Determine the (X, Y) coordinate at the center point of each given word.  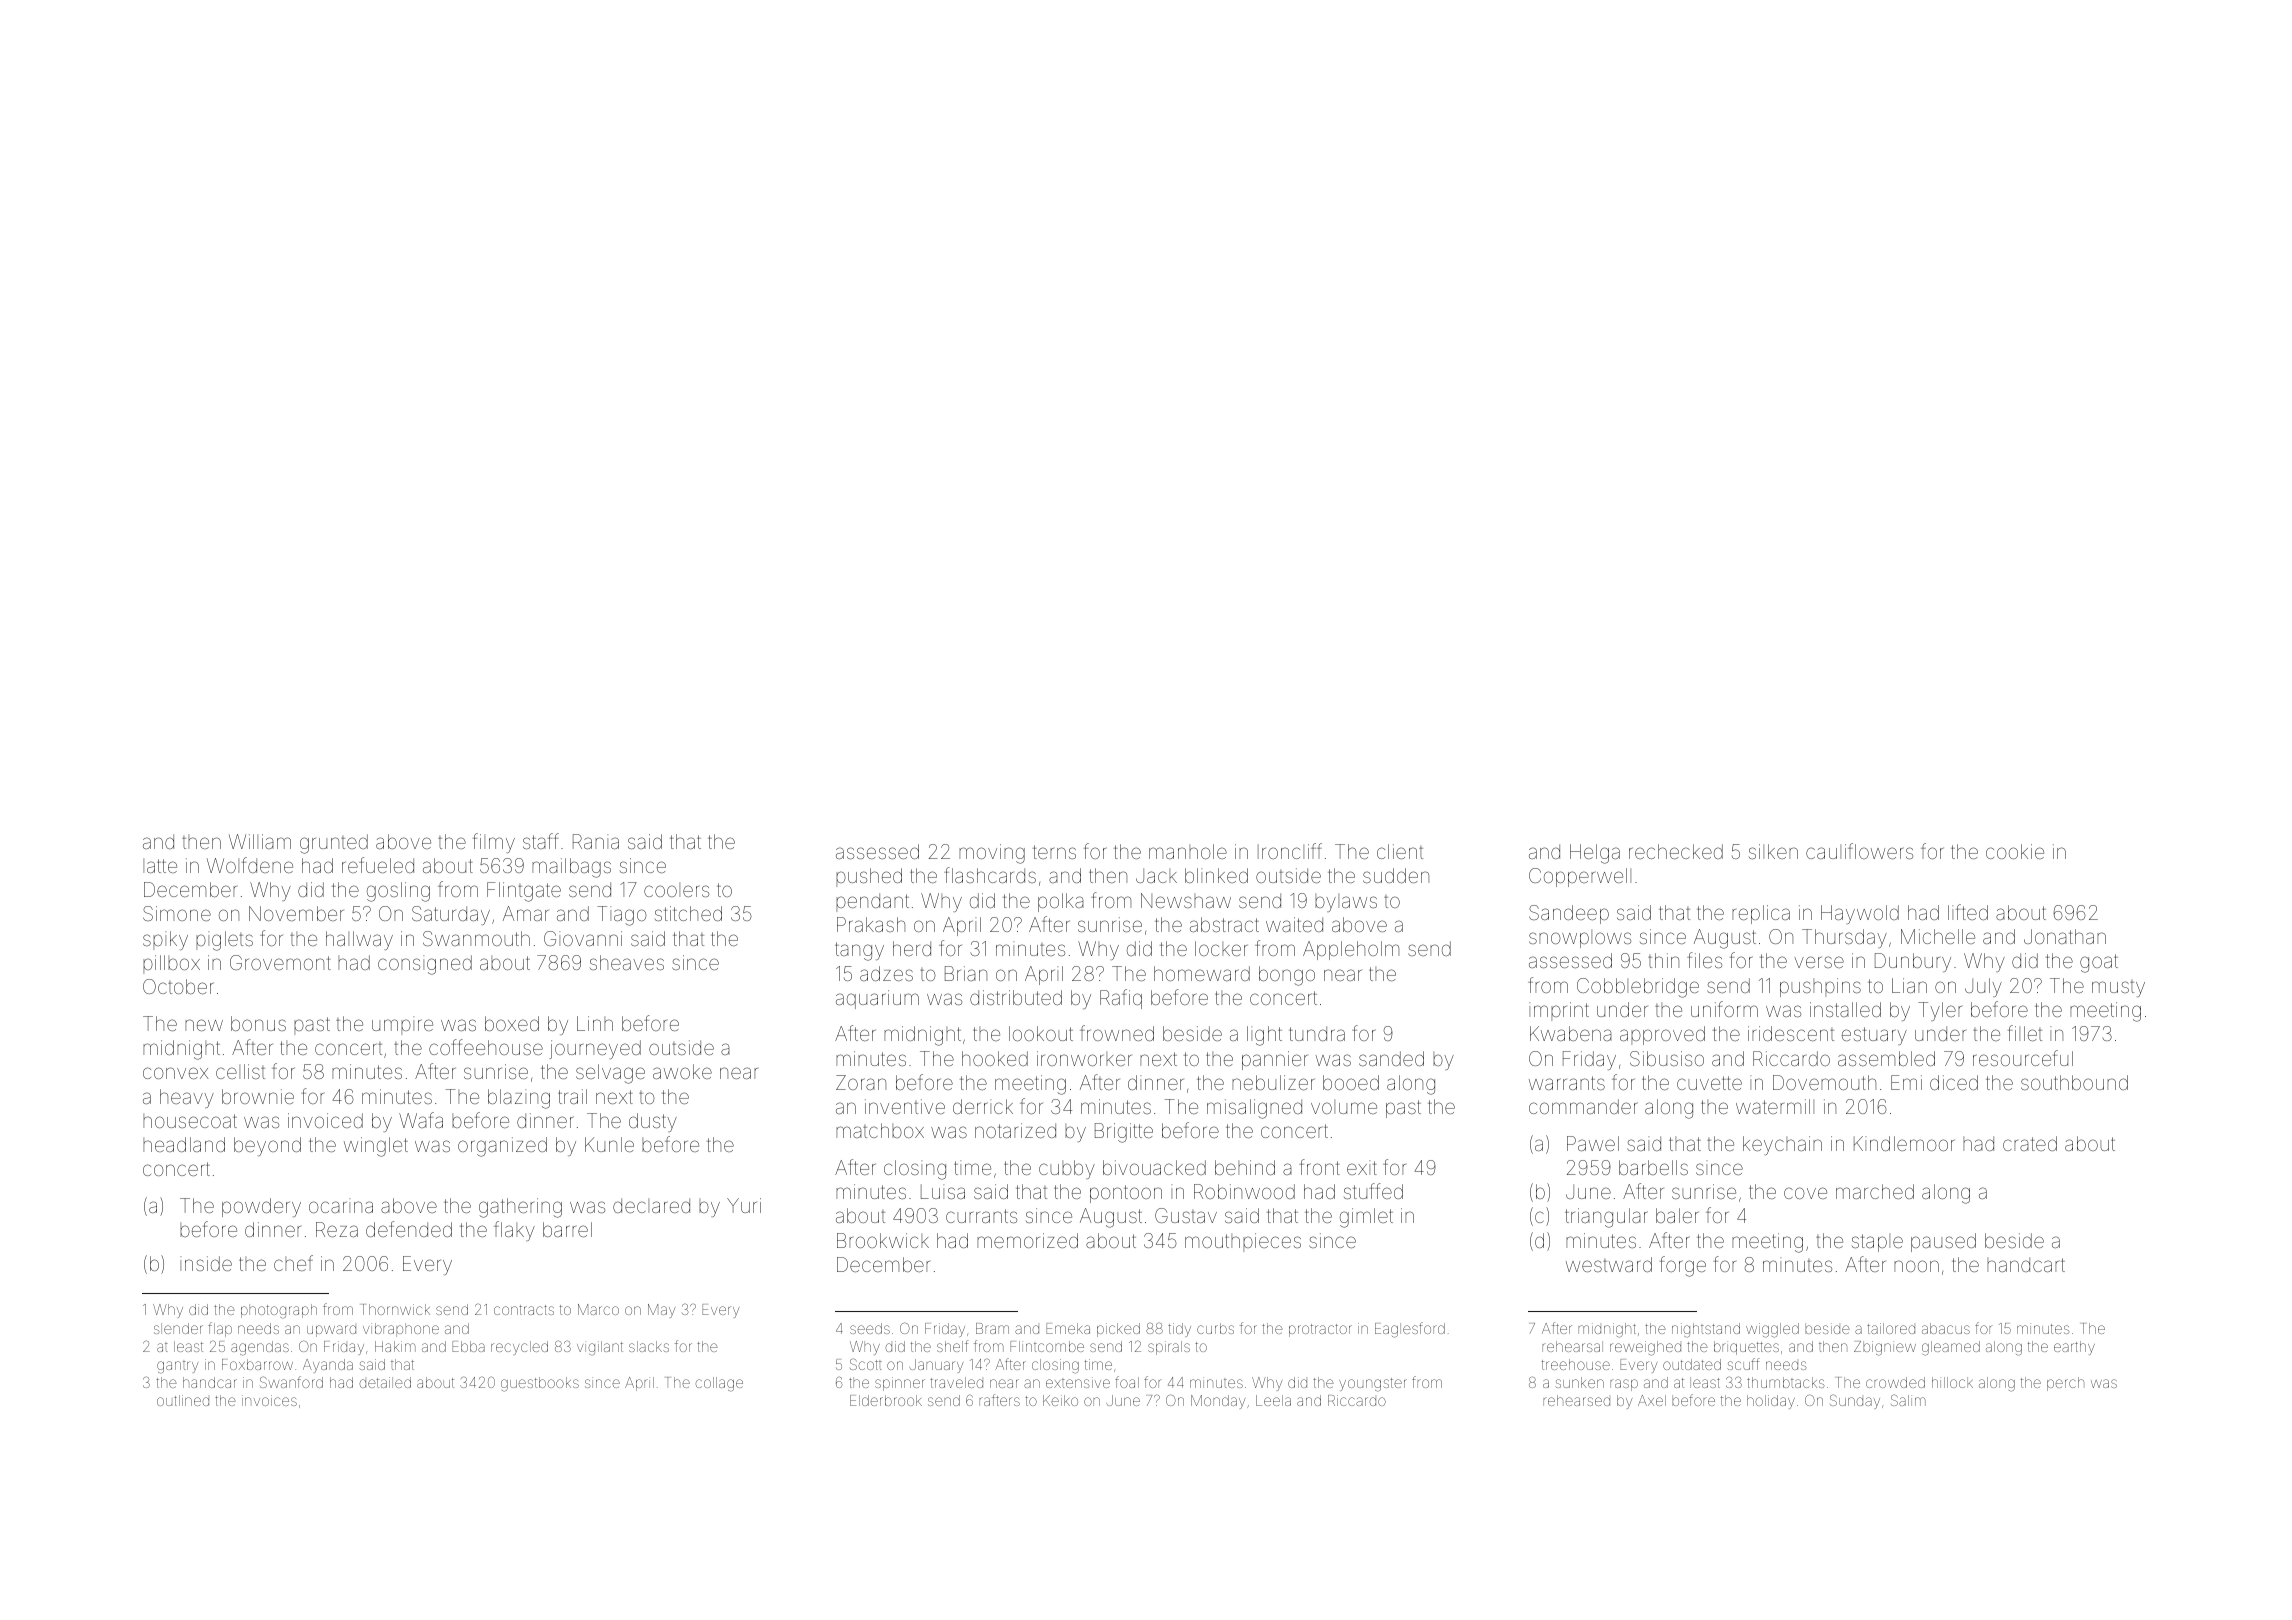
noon (1916, 1266)
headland (184, 1144)
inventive (905, 1106)
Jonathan (2065, 936)
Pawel (1593, 1143)
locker (1221, 948)
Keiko (1060, 1400)
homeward (1202, 973)
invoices (269, 1400)
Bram (992, 1328)
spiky (165, 940)
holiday (1771, 1402)
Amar (526, 913)
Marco (598, 1309)
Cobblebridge (1638, 988)
